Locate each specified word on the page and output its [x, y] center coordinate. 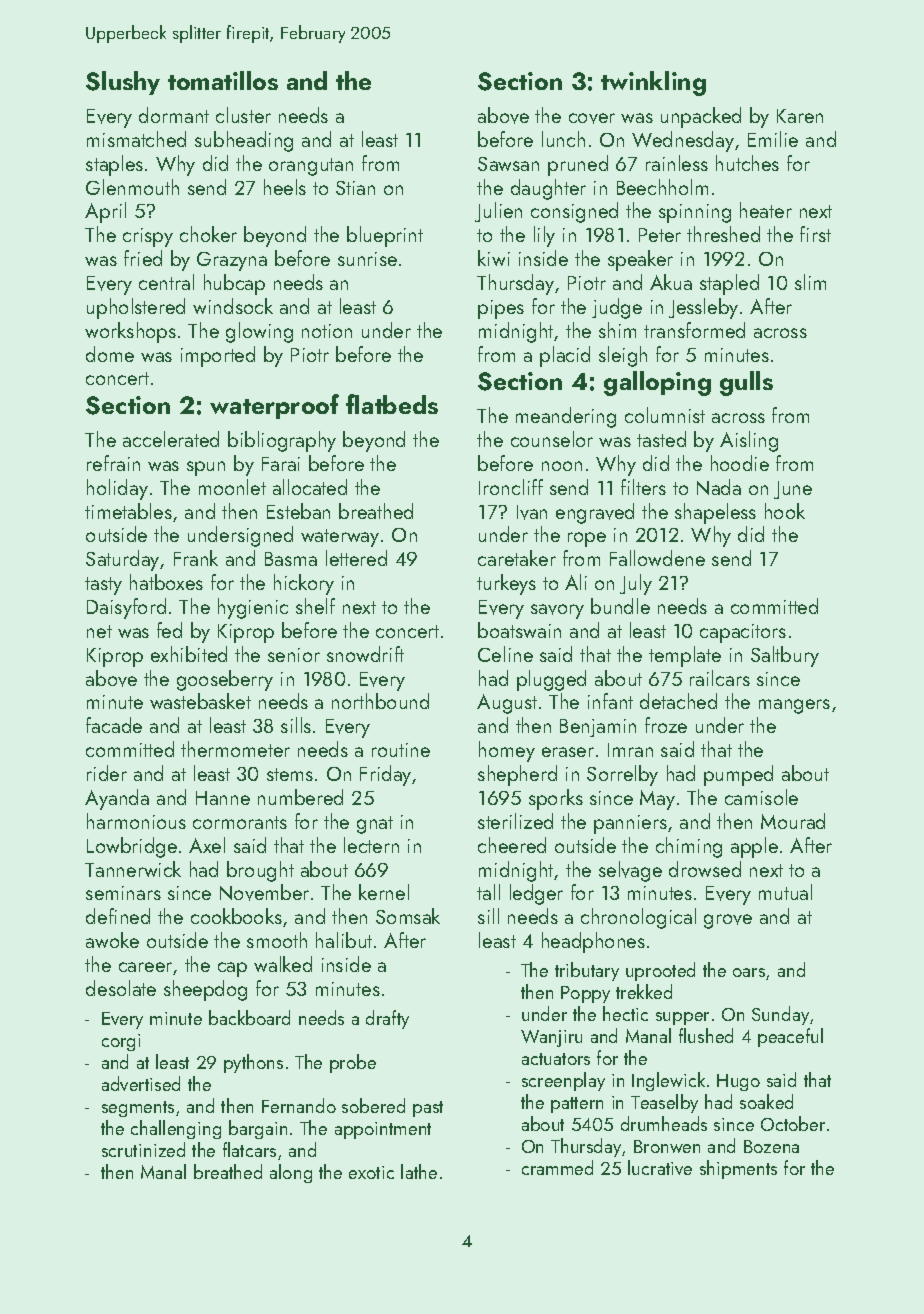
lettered [356, 558]
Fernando [299, 1105]
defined [118, 916]
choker [208, 234]
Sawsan [508, 164]
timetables [128, 511]
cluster [243, 115]
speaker [640, 260]
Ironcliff [511, 487]
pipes [501, 309]
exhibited [189, 654]
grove [728, 921]
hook [785, 511]
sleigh [623, 356]
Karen [800, 116]
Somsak [408, 916]
